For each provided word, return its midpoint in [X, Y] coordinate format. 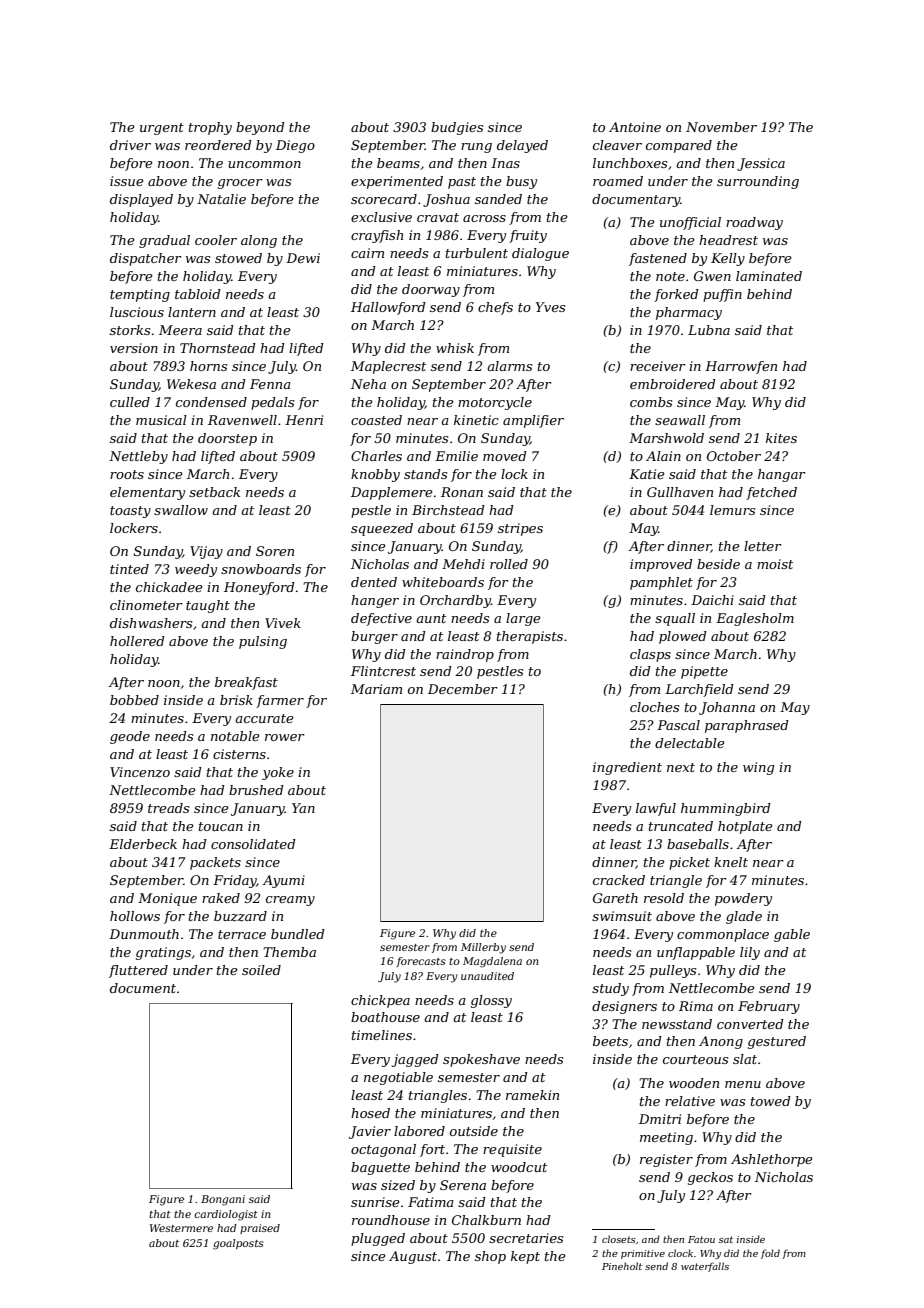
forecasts [421, 962]
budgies [457, 128]
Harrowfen [741, 367]
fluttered [138, 971]
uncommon [264, 164]
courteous [695, 1059]
